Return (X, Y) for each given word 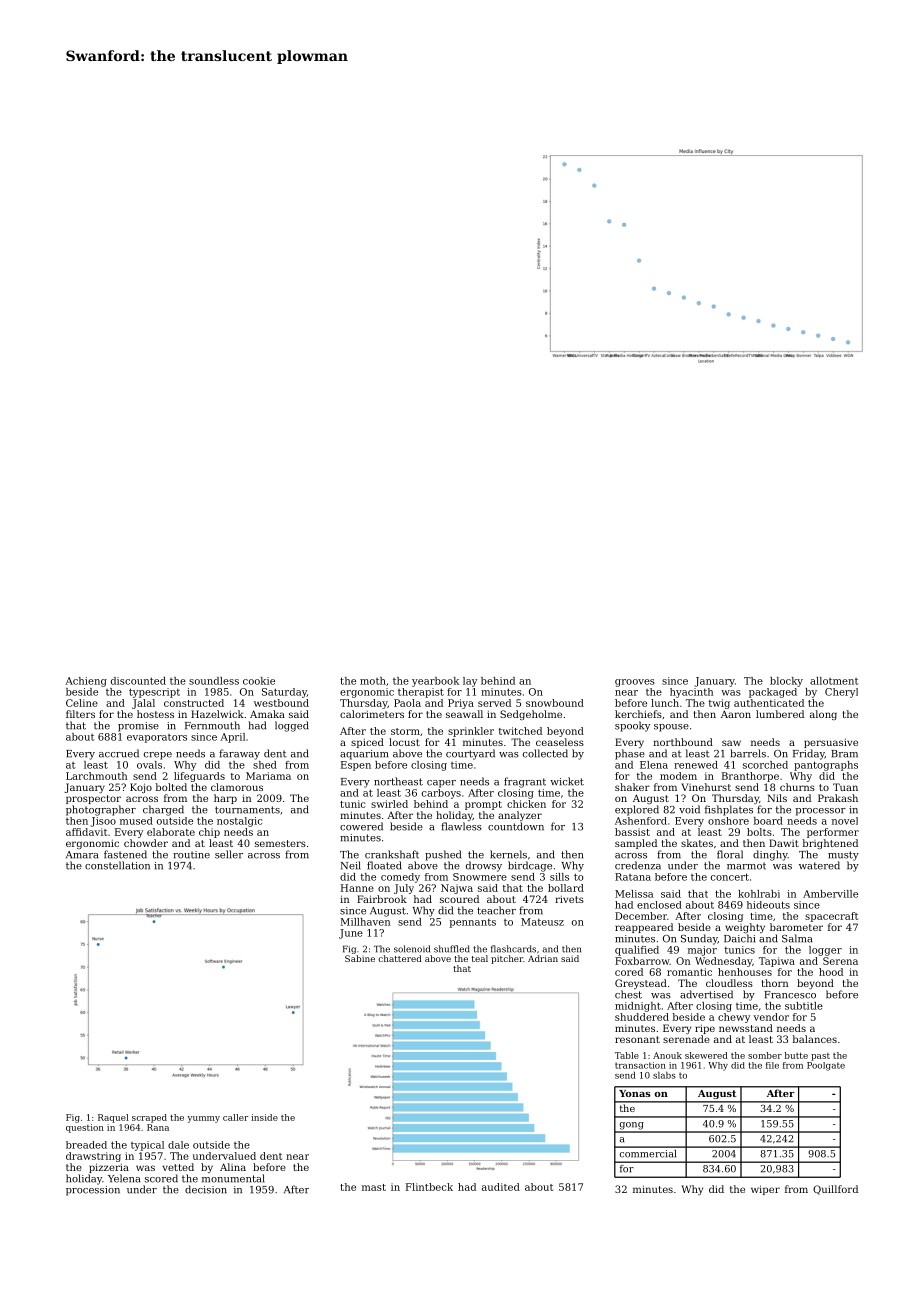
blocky (786, 682)
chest (628, 994)
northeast (398, 781)
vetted (178, 1167)
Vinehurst (706, 787)
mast (374, 1187)
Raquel (113, 1118)
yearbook (435, 682)
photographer (101, 810)
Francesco (790, 995)
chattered (400, 958)
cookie (259, 681)
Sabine (360, 958)
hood (831, 972)
